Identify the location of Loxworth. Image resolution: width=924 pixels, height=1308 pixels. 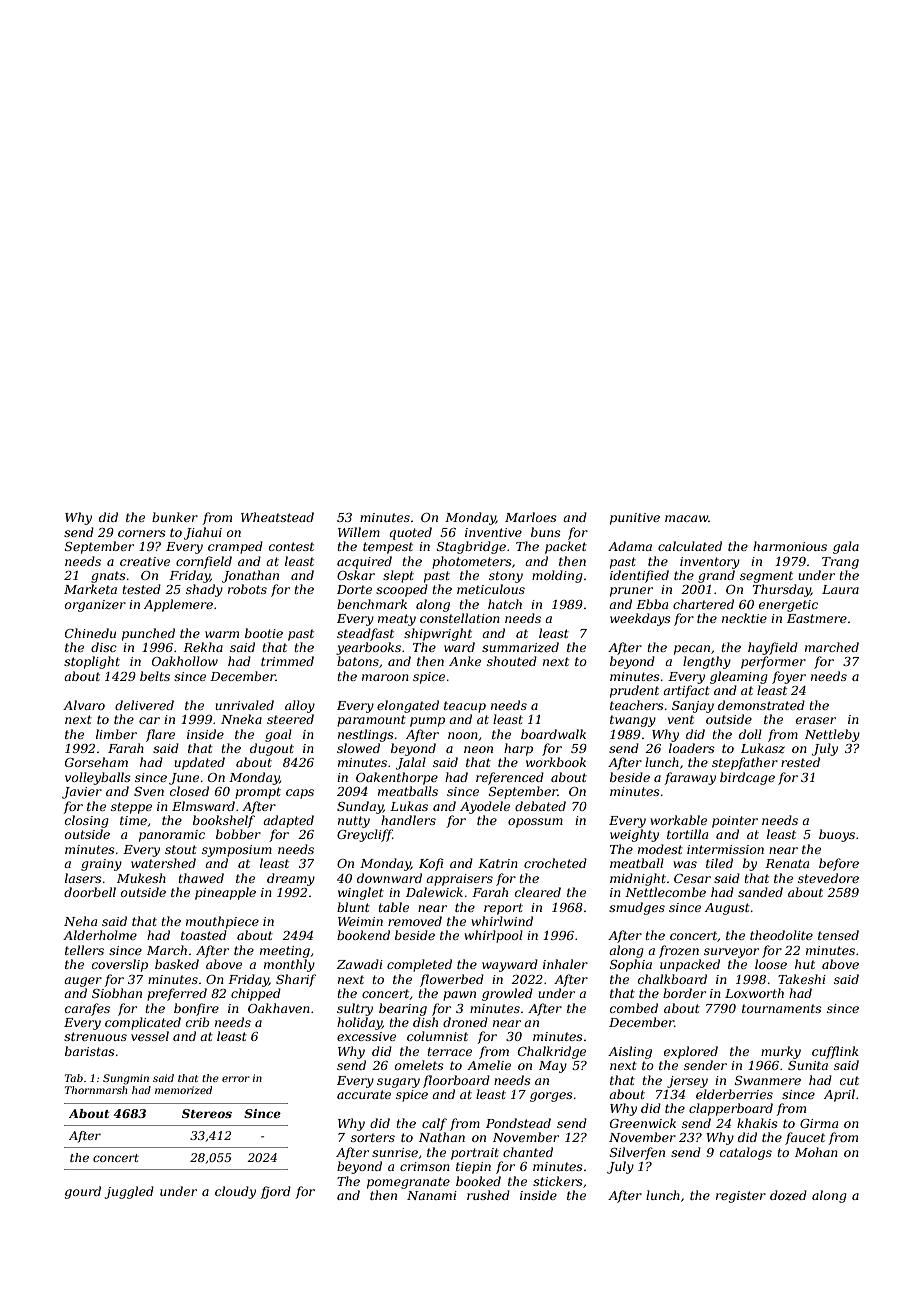
(754, 993).
